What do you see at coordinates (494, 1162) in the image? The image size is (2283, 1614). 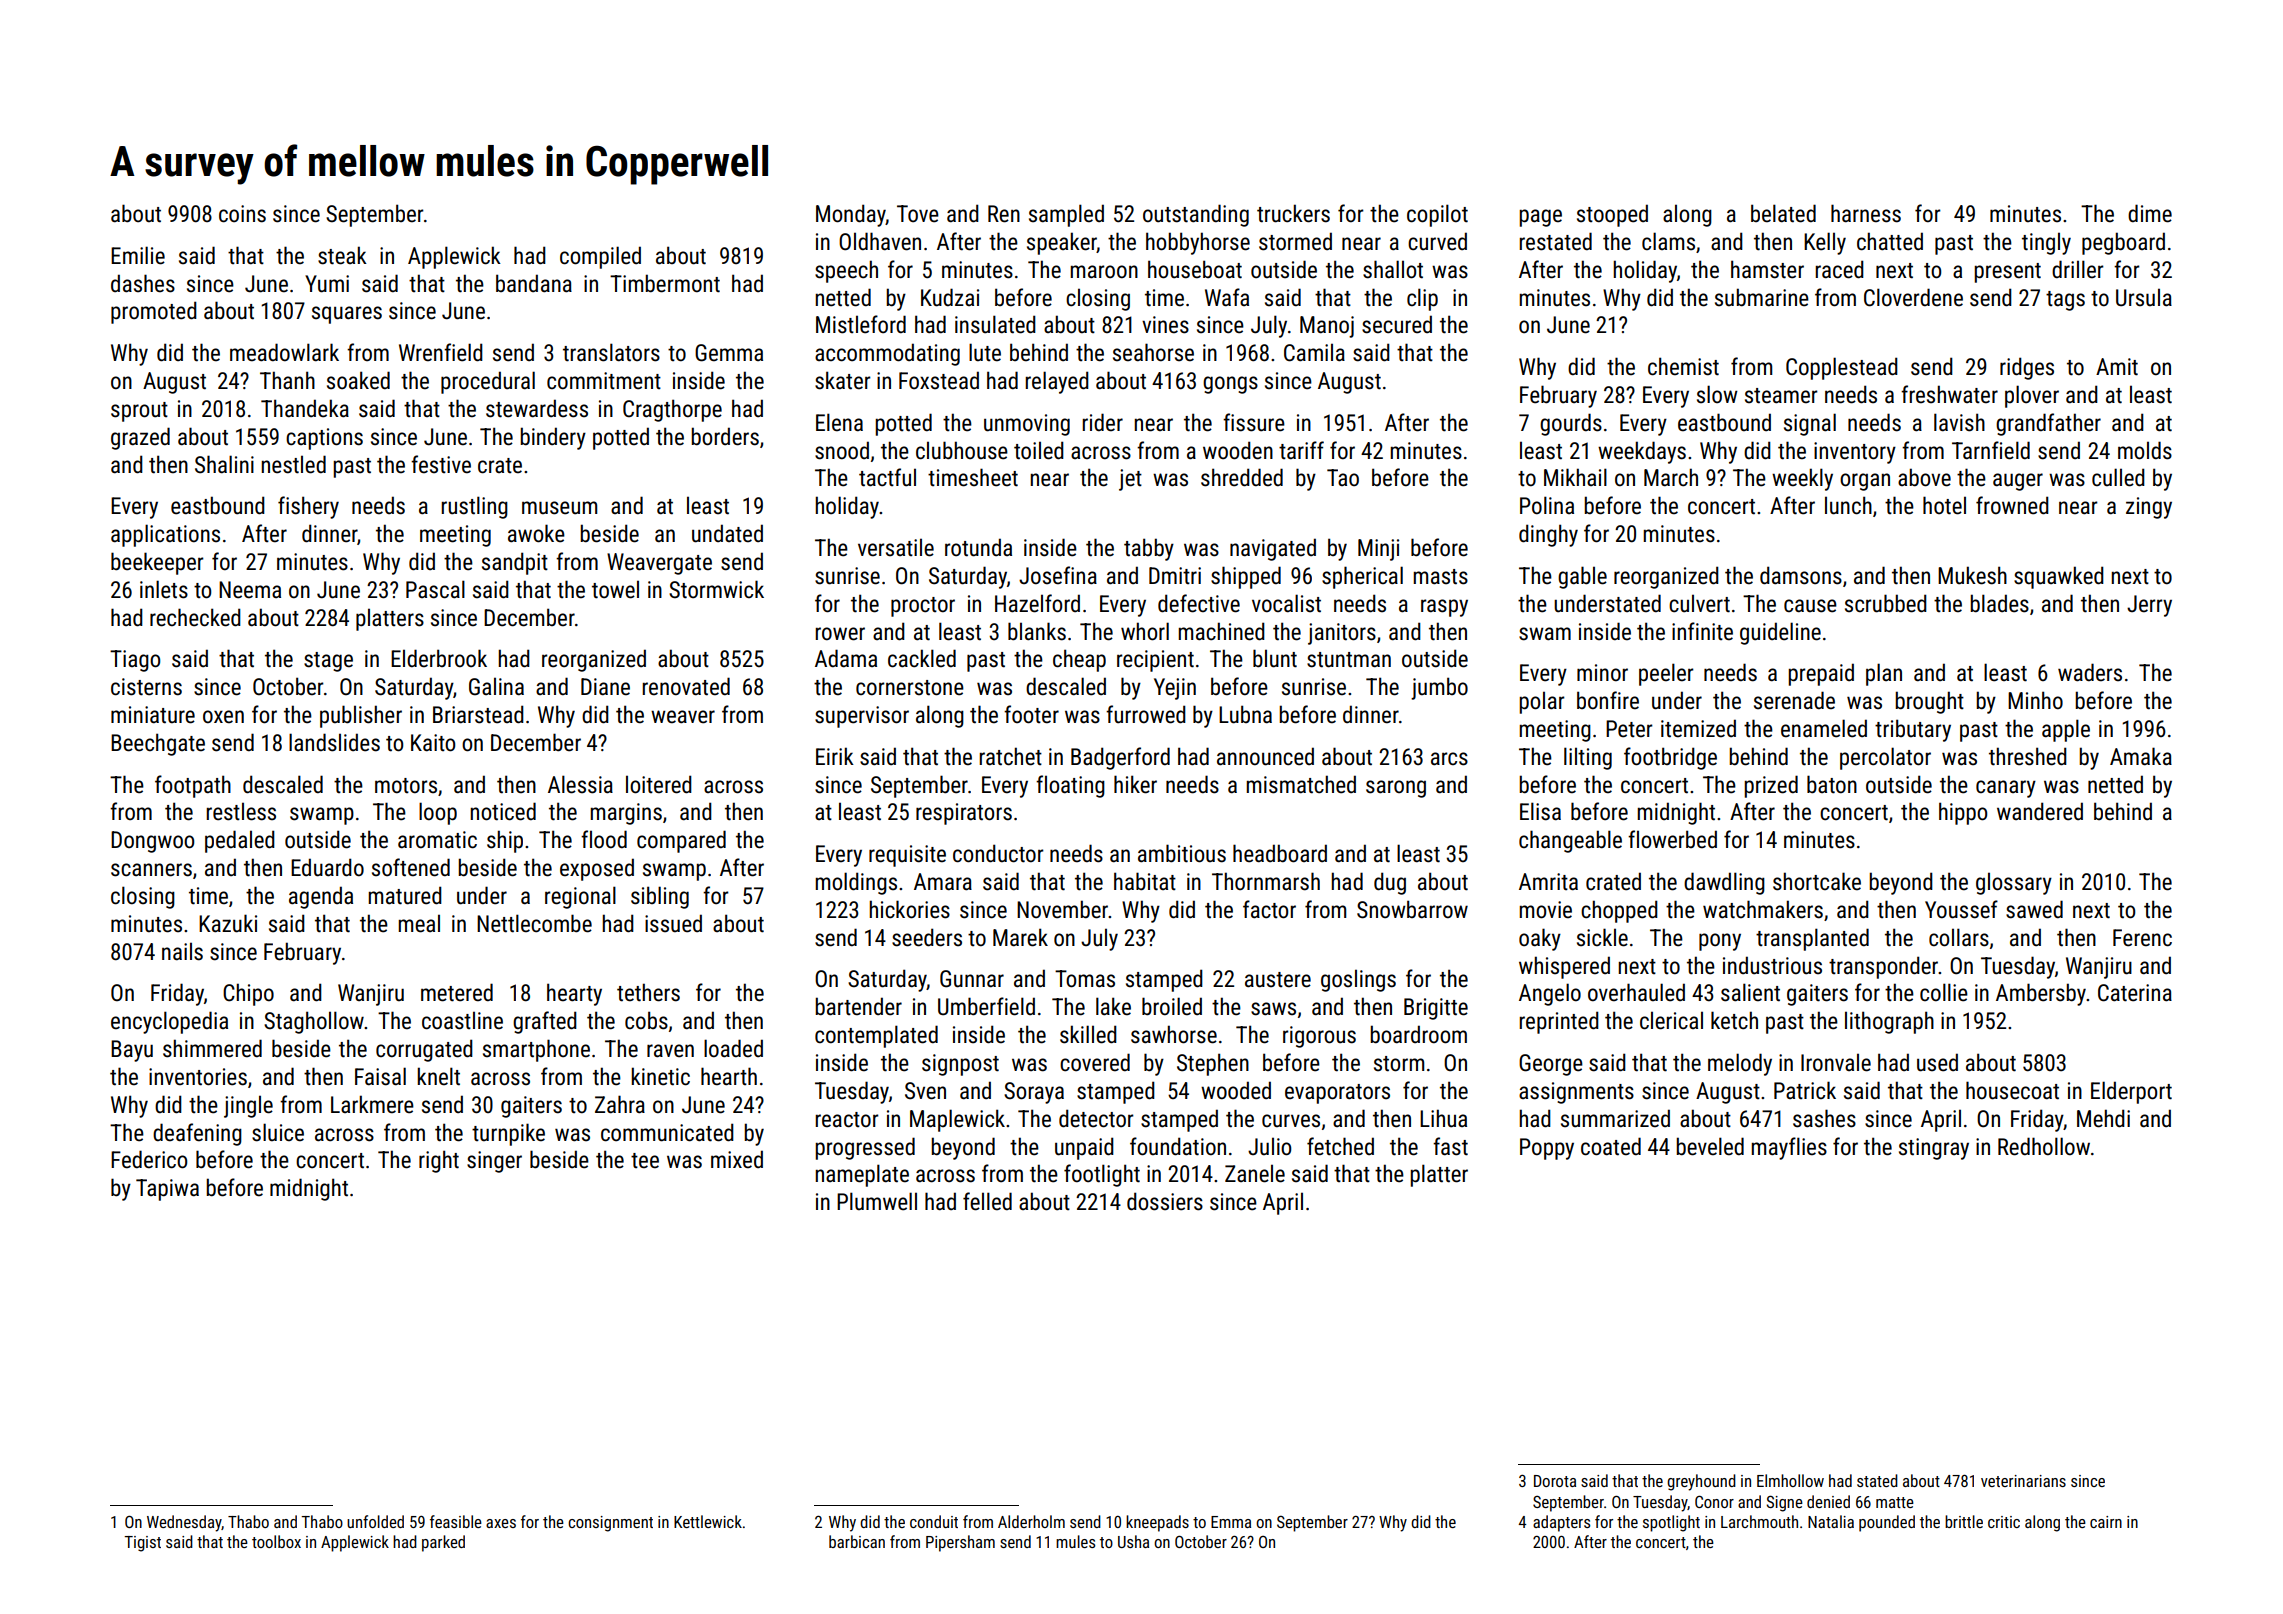 I see `singer` at bounding box center [494, 1162].
